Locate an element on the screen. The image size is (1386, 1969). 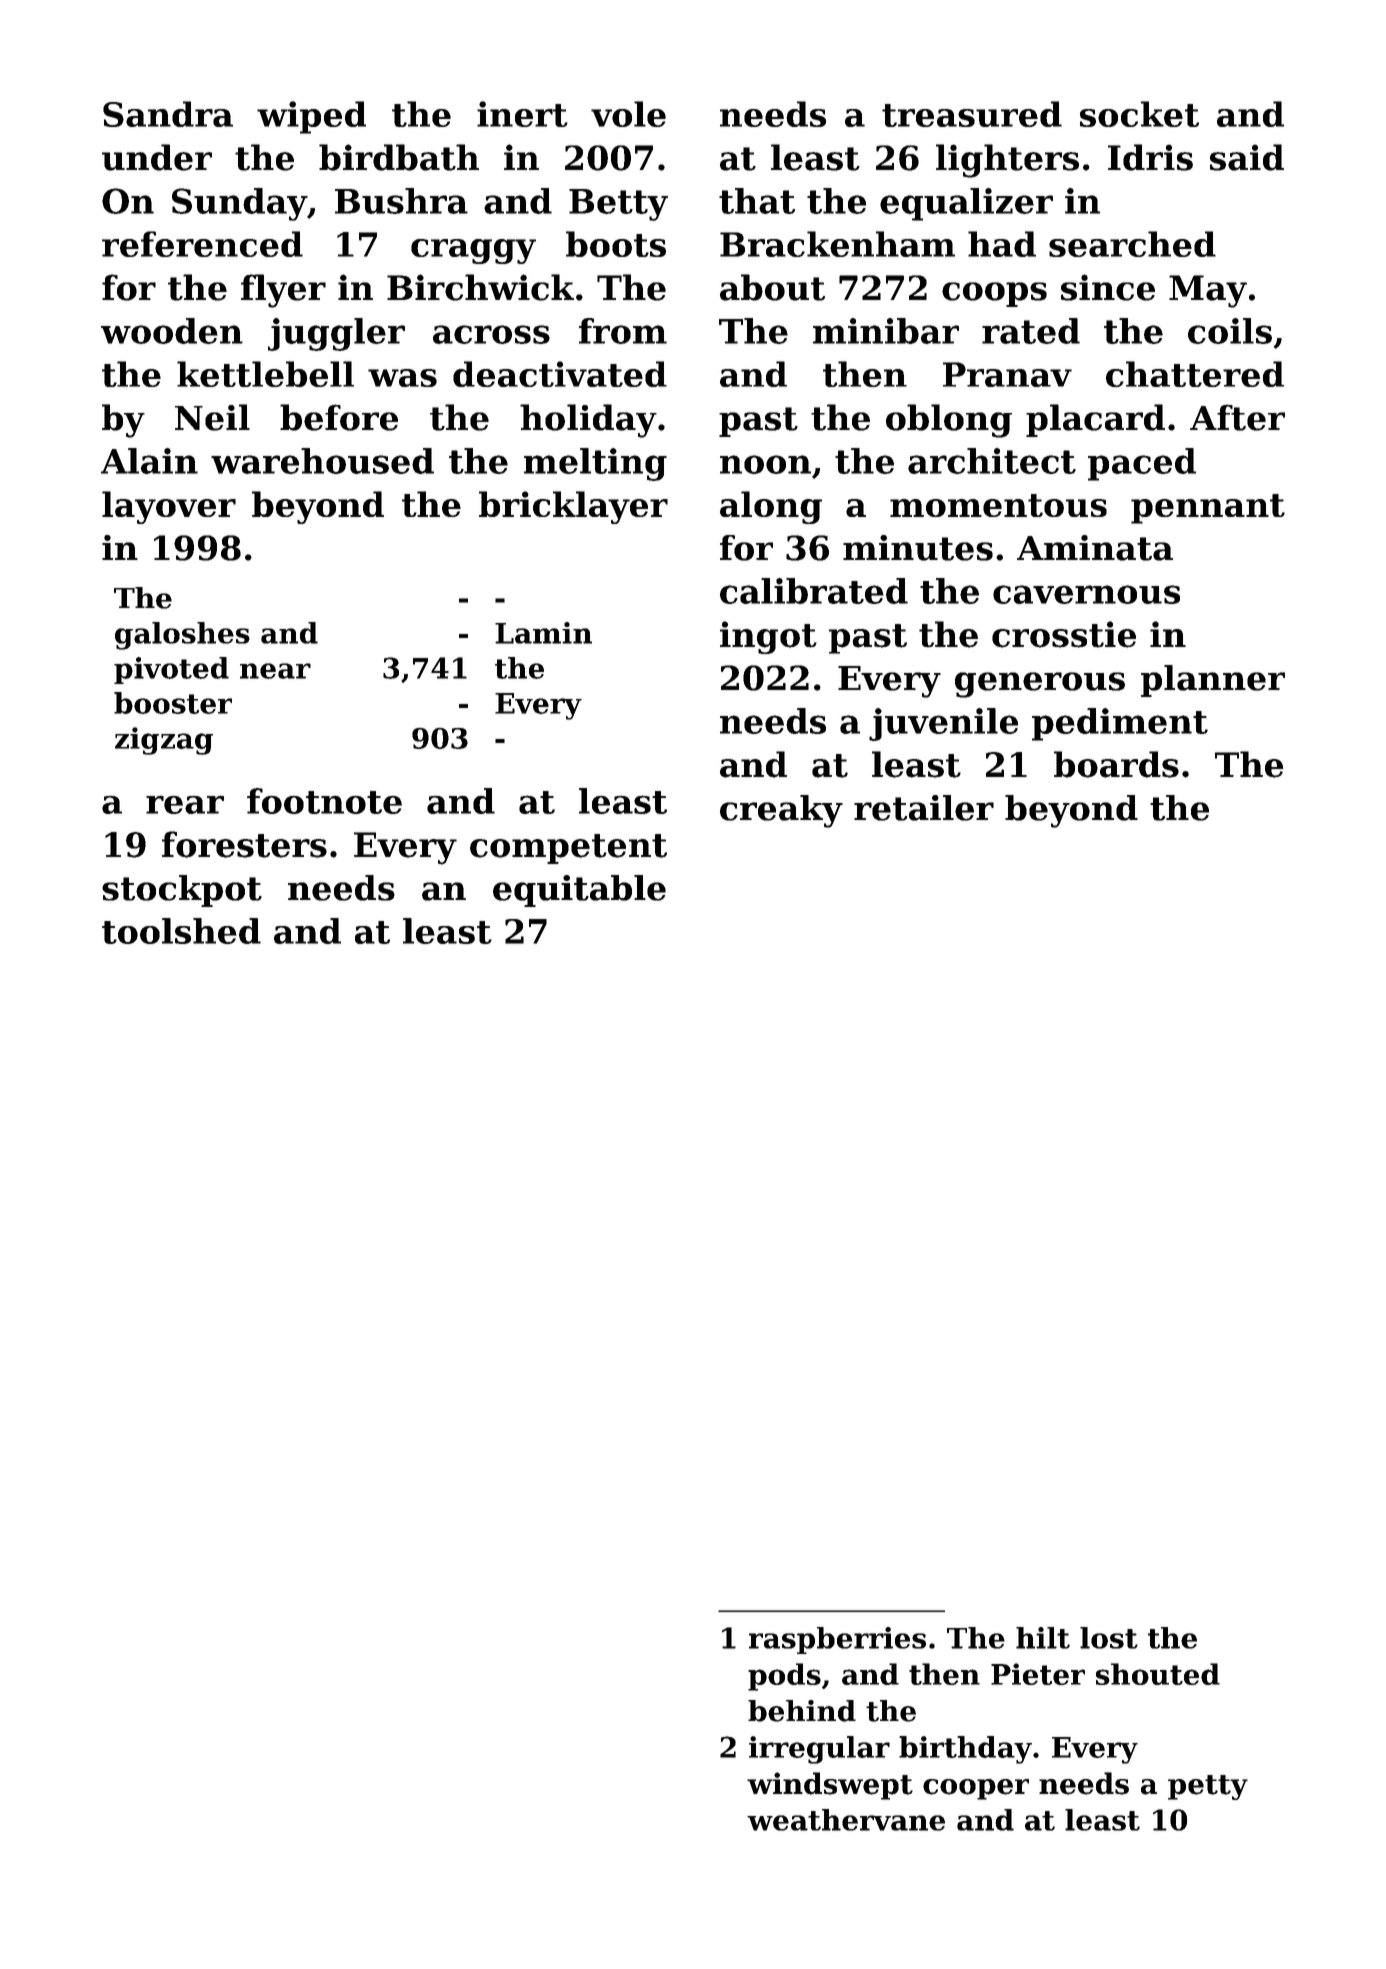
shouted is located at coordinates (1158, 1674).
